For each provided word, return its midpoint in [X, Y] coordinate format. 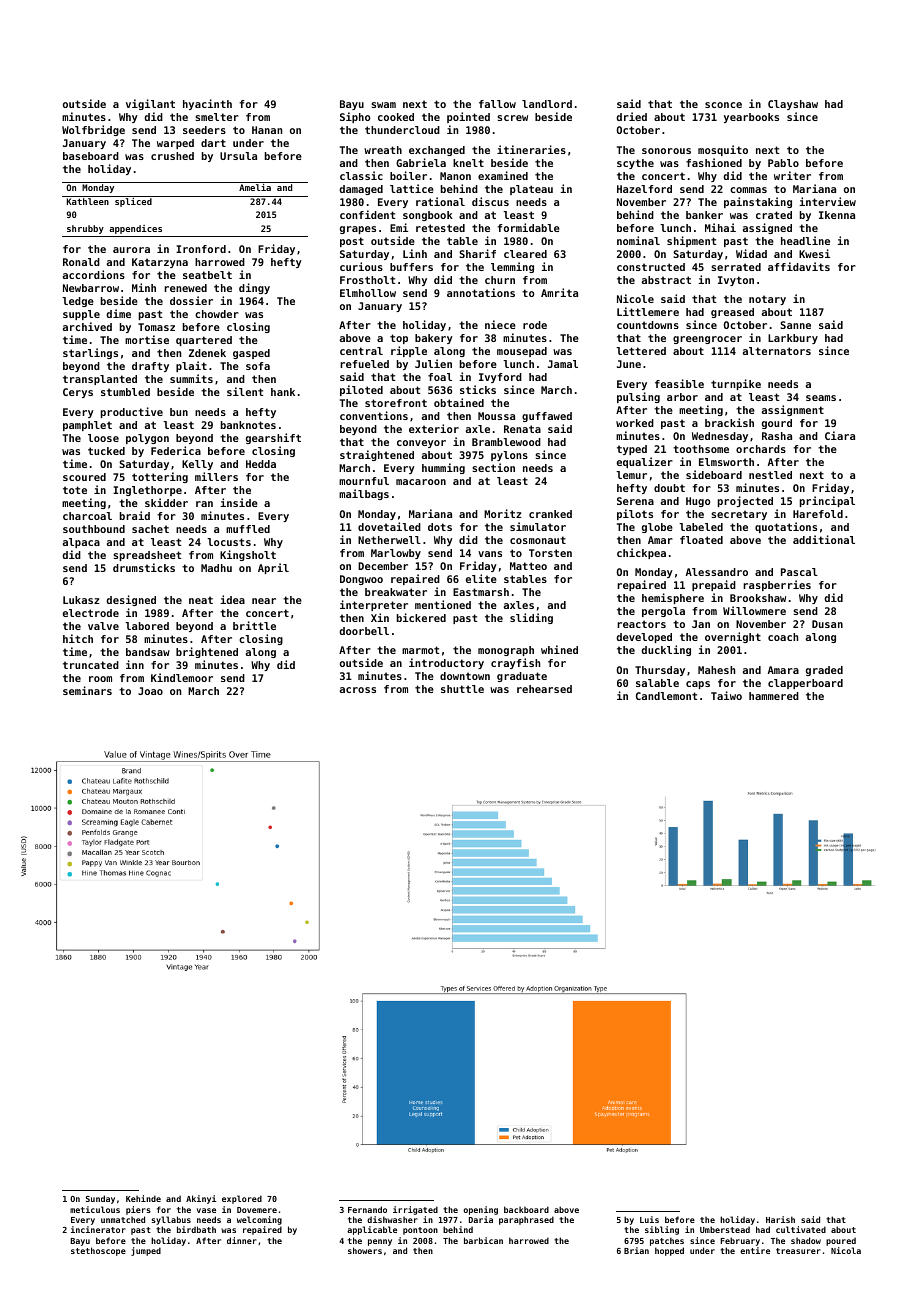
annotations [481, 292]
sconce [723, 105]
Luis [649, 1219]
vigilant [150, 104]
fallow [497, 104]
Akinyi [201, 1199]
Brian [636, 1250]
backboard [526, 1209]
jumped [146, 1251]
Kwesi [814, 253]
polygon [147, 439]
